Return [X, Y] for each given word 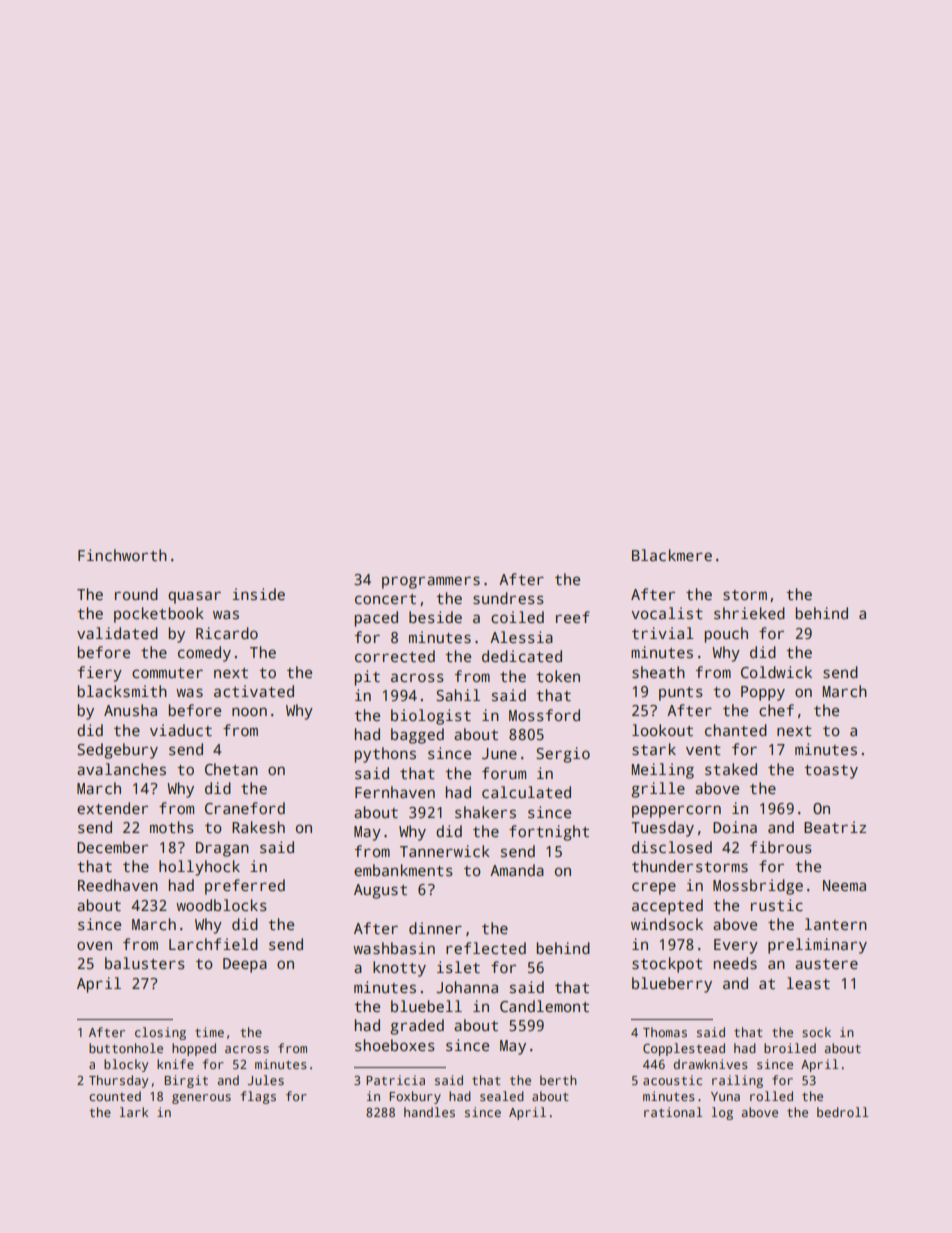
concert [385, 599]
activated [254, 691]
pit [367, 678]
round [136, 594]
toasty [831, 772]
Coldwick [776, 672]
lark [134, 1112]
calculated [526, 792]
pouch [726, 635]
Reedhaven [118, 885]
